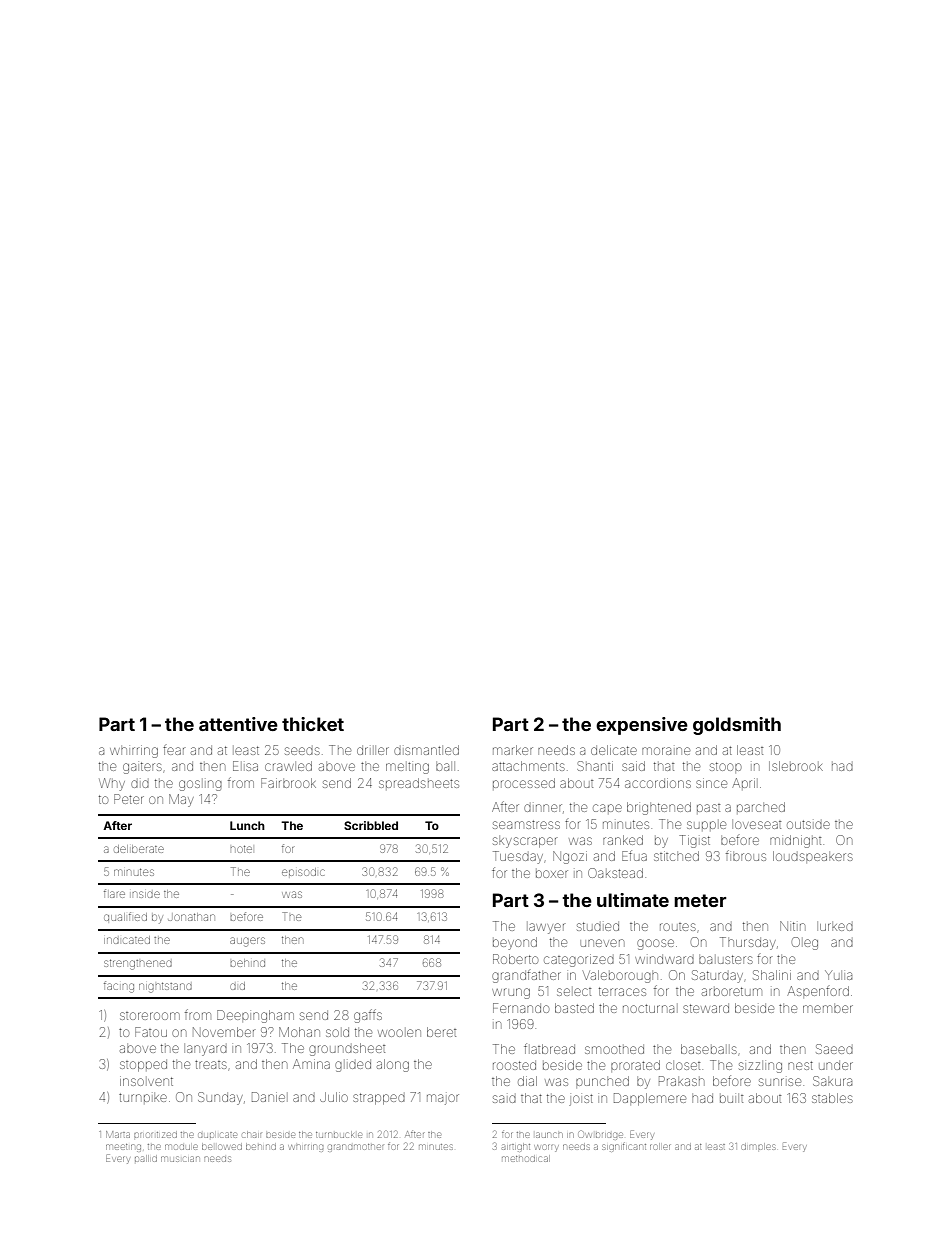  Describe the element at coordinates (683, 1066) in the screenshot. I see `closet` at that location.
